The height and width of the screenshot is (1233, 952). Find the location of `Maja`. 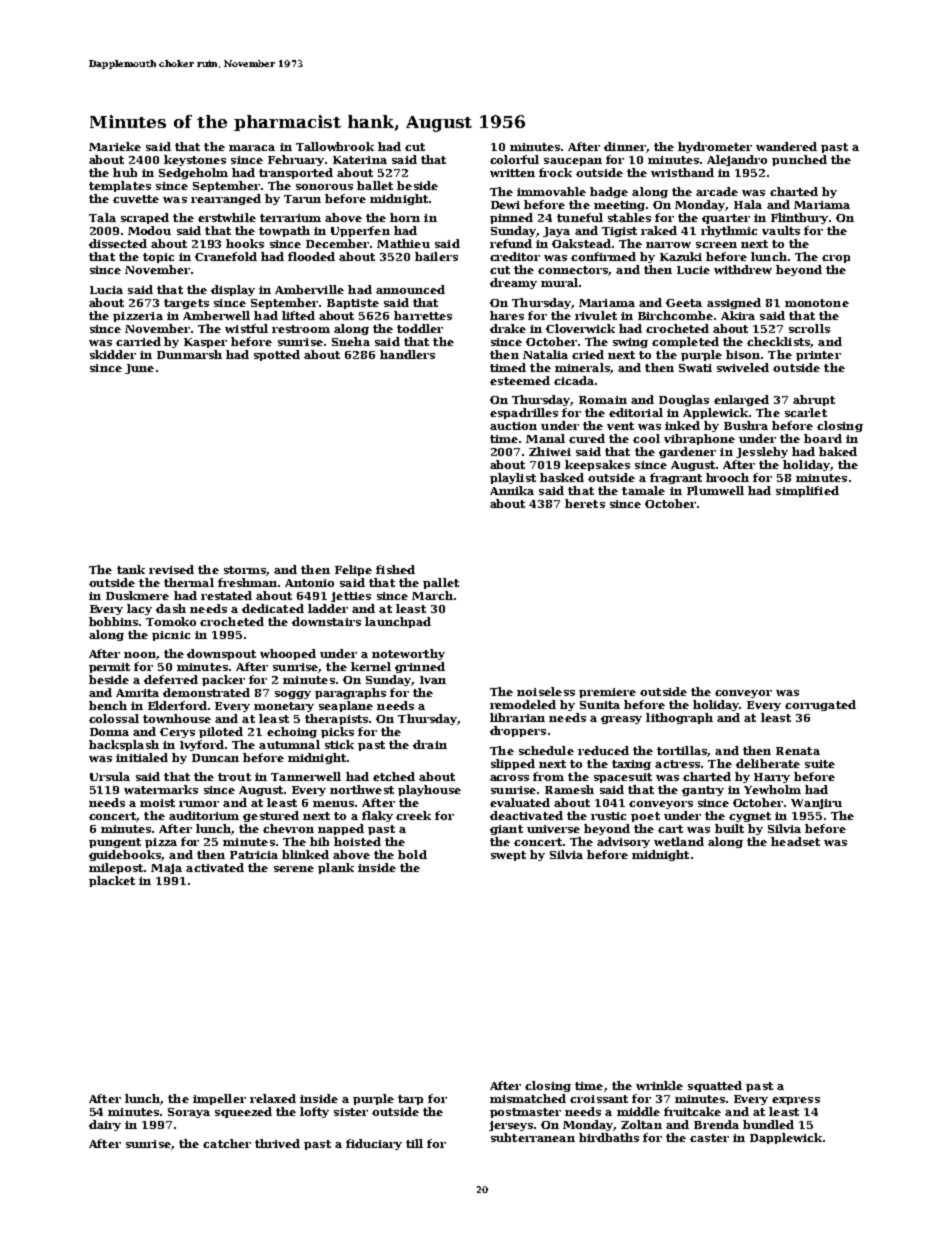

Maja is located at coordinates (166, 869).
